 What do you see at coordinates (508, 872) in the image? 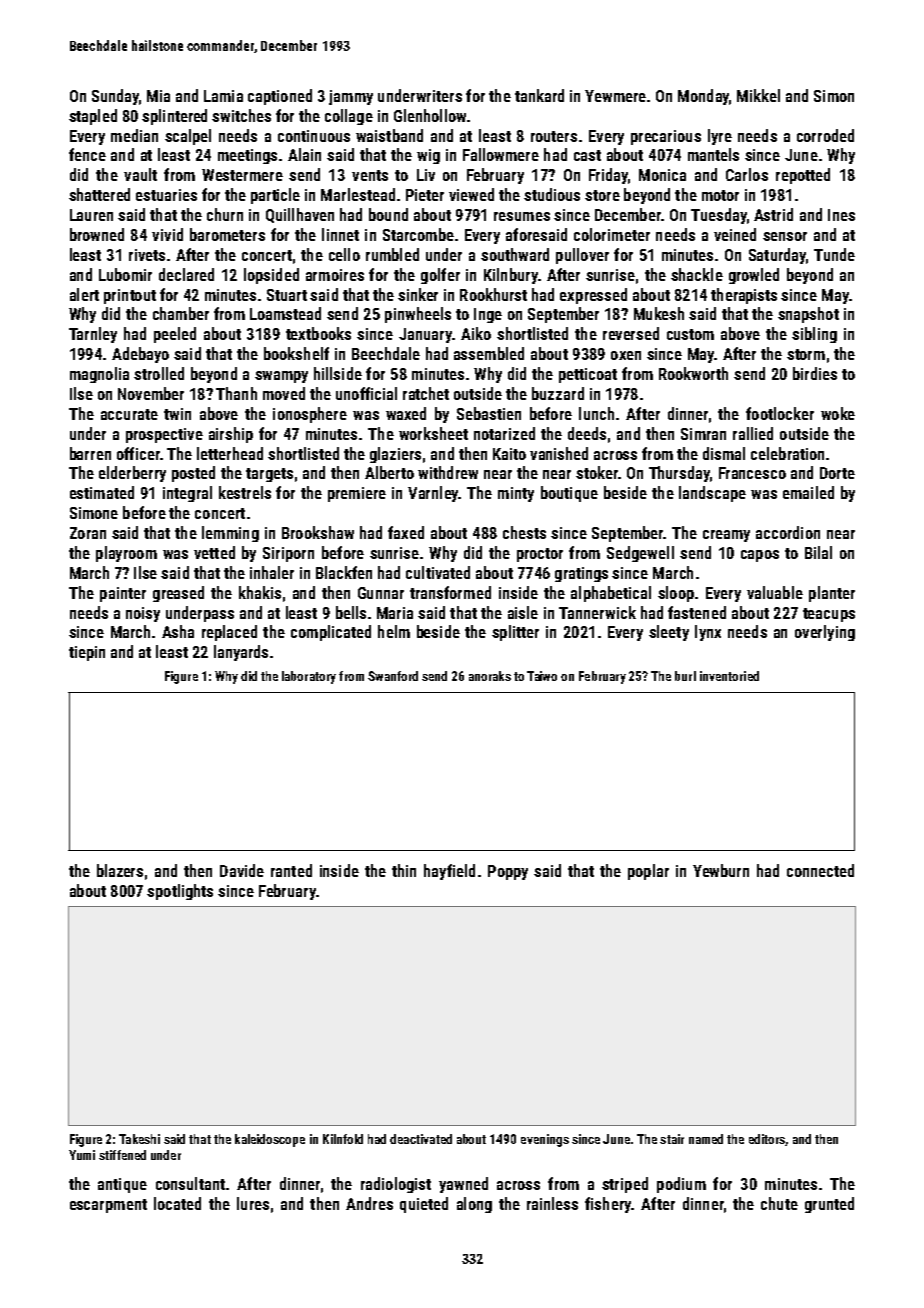
I see `Poppy` at bounding box center [508, 872].
